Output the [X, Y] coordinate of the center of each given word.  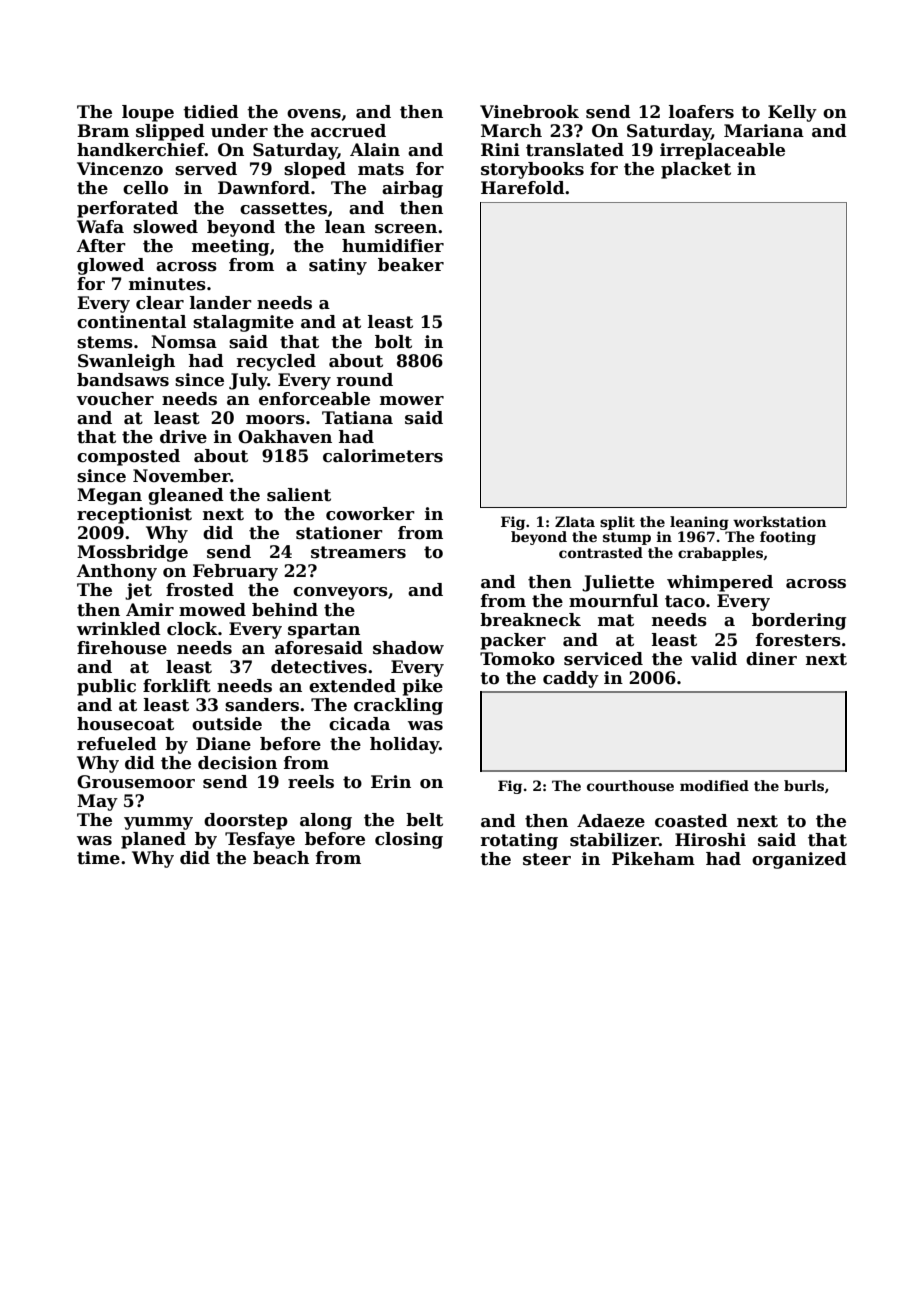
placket [696, 170]
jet [138, 591]
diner [771, 659]
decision [237, 763]
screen [406, 229]
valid [714, 659]
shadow [408, 648]
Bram [103, 131]
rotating [519, 841]
